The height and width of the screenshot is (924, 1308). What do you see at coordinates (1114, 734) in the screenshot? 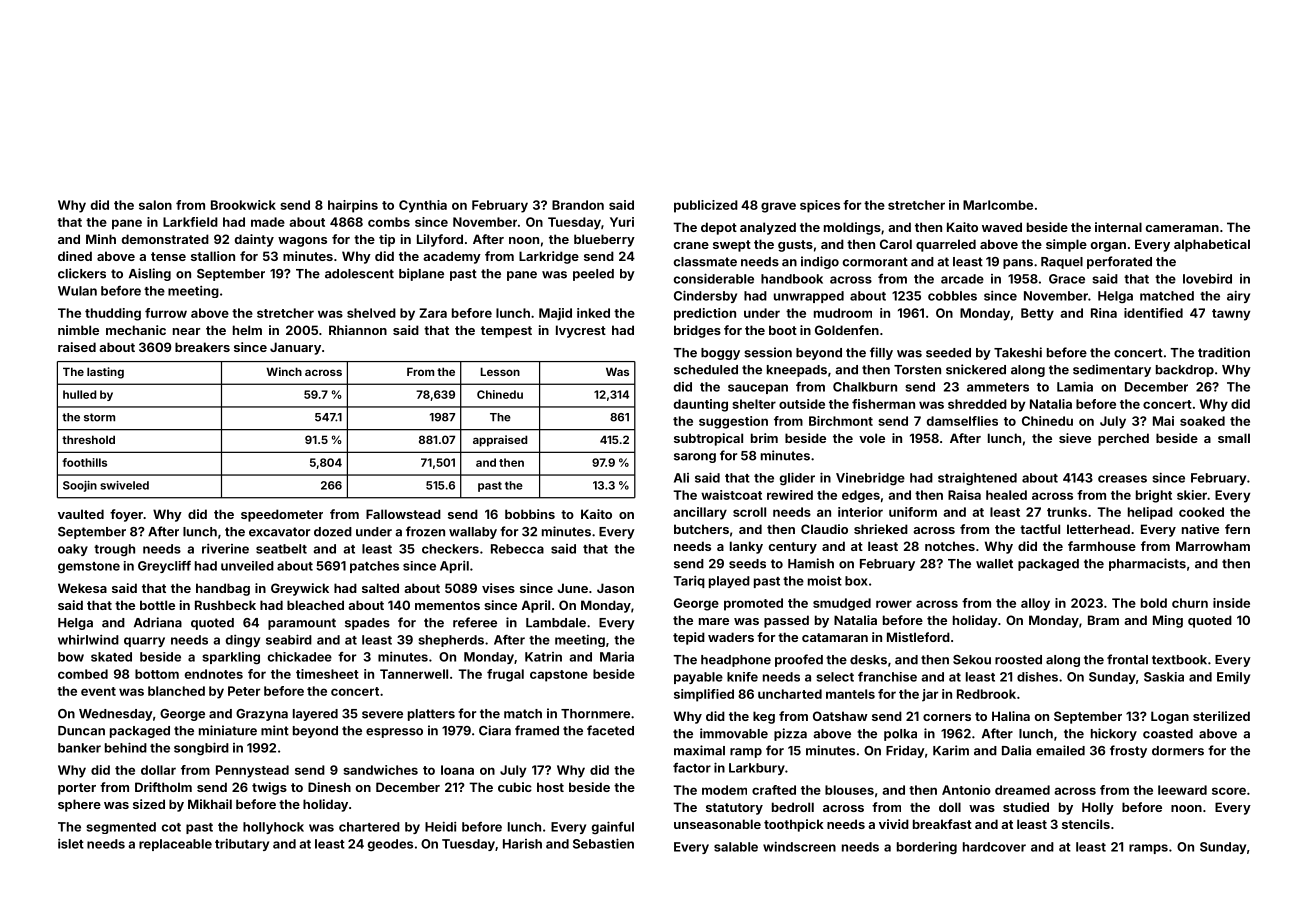
I see `hickory` at bounding box center [1114, 734].
